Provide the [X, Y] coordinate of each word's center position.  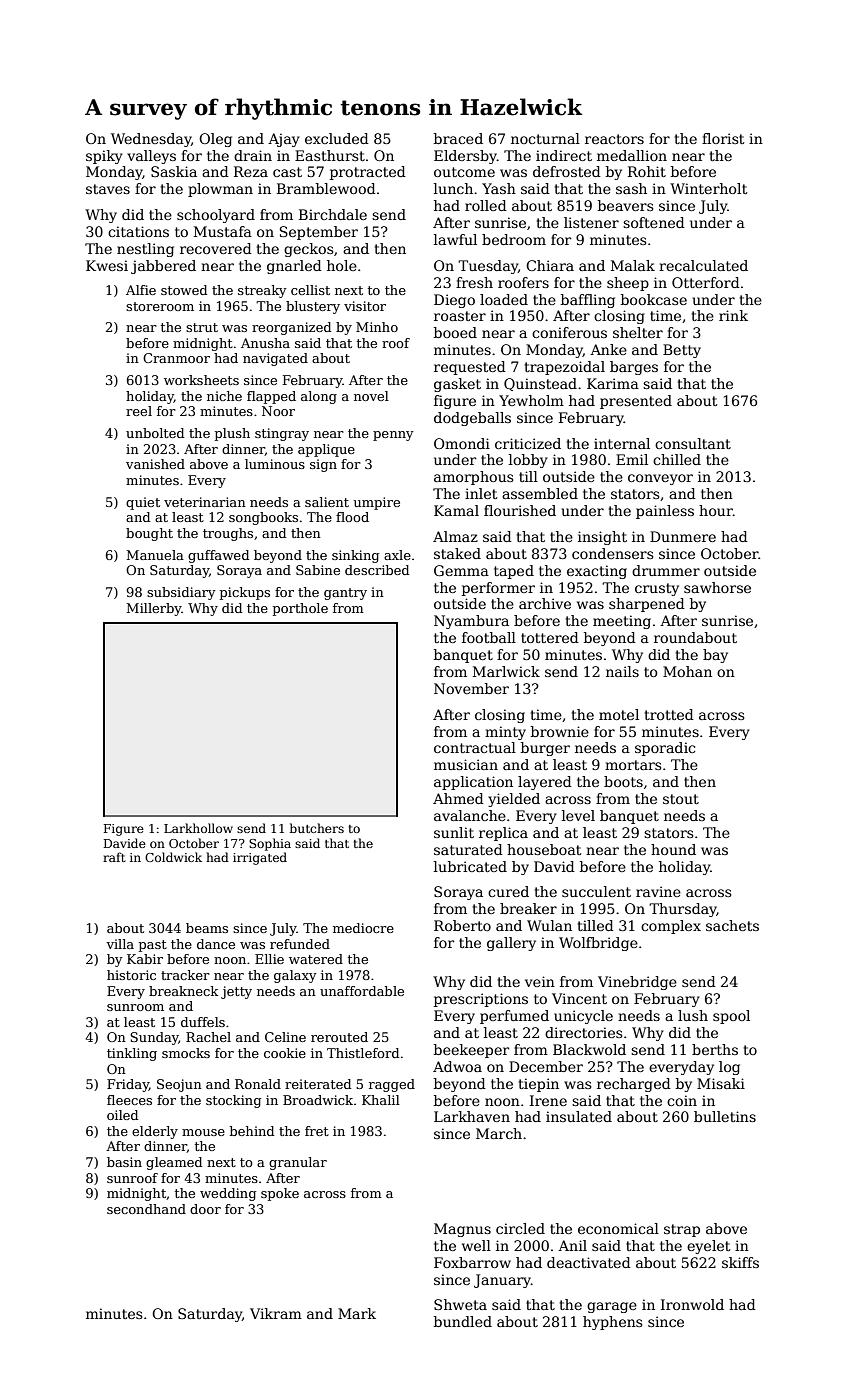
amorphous [474, 478]
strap [682, 1230]
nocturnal [545, 138]
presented [636, 402]
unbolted [155, 433]
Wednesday [151, 140]
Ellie [269, 959]
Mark [357, 1313]
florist [723, 138]
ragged [392, 1085]
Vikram [276, 1313]
